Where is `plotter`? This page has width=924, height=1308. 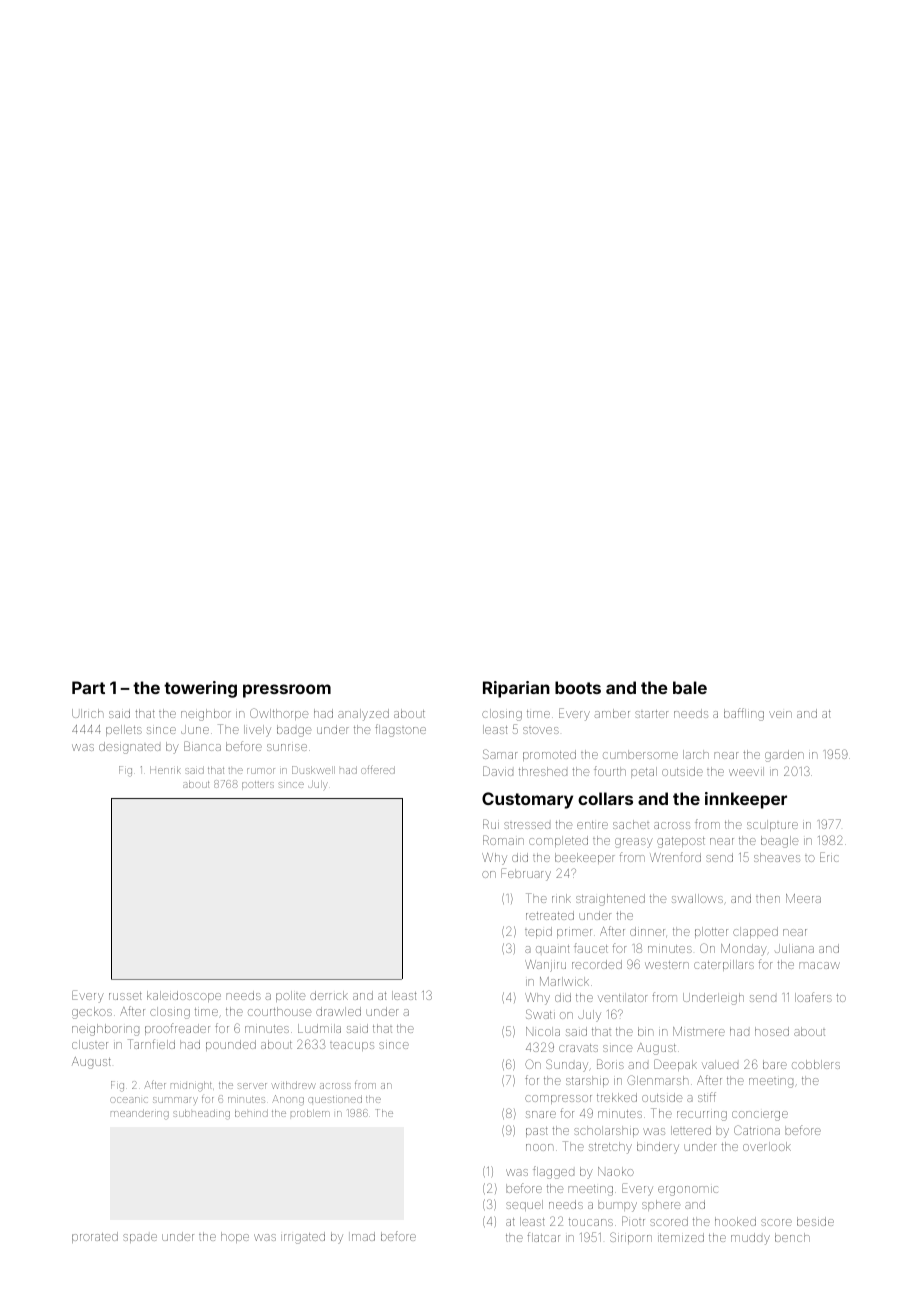 plotter is located at coordinates (711, 932).
